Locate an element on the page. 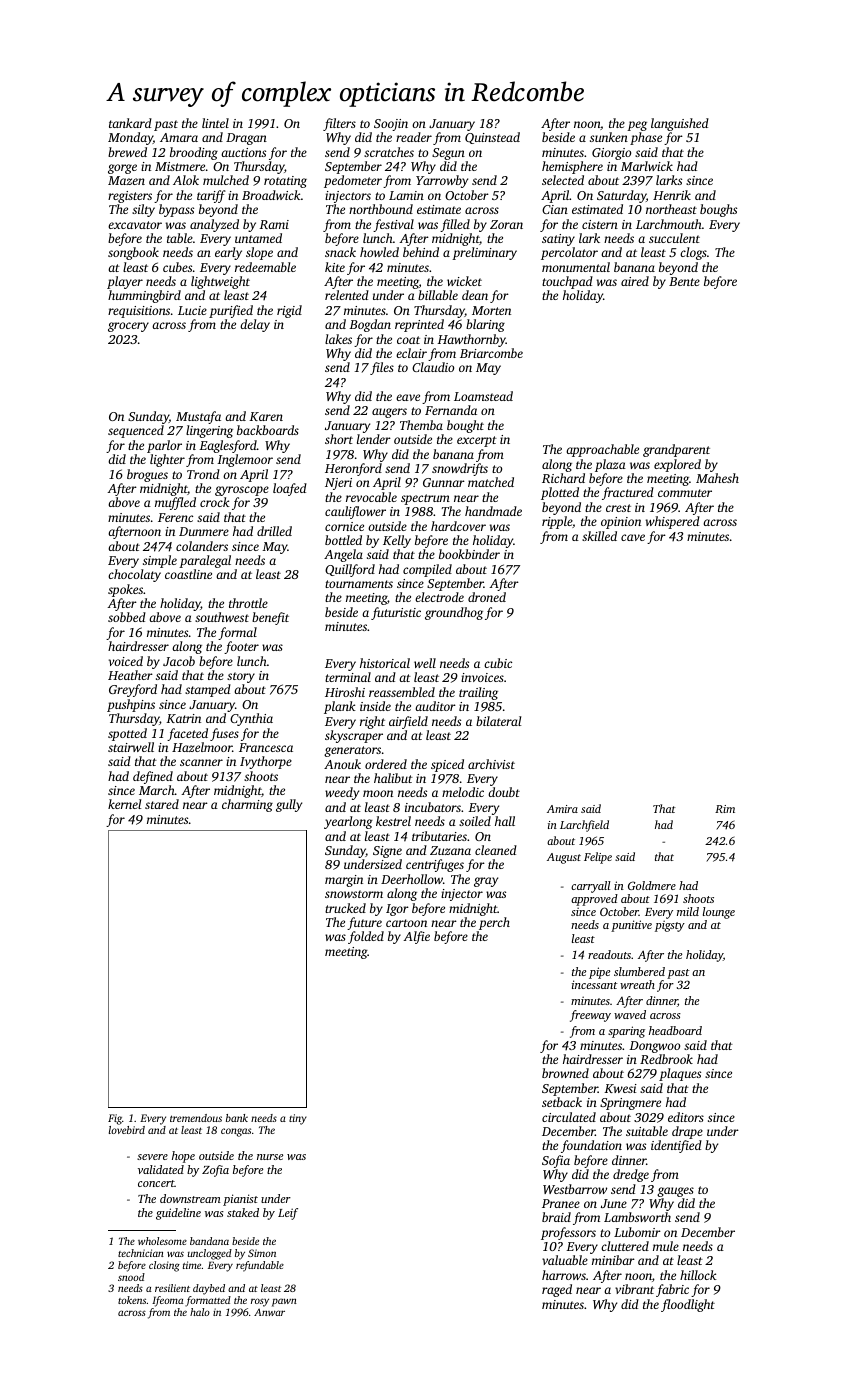 The width and height of the document is (849, 1400). languished is located at coordinates (680, 124).
